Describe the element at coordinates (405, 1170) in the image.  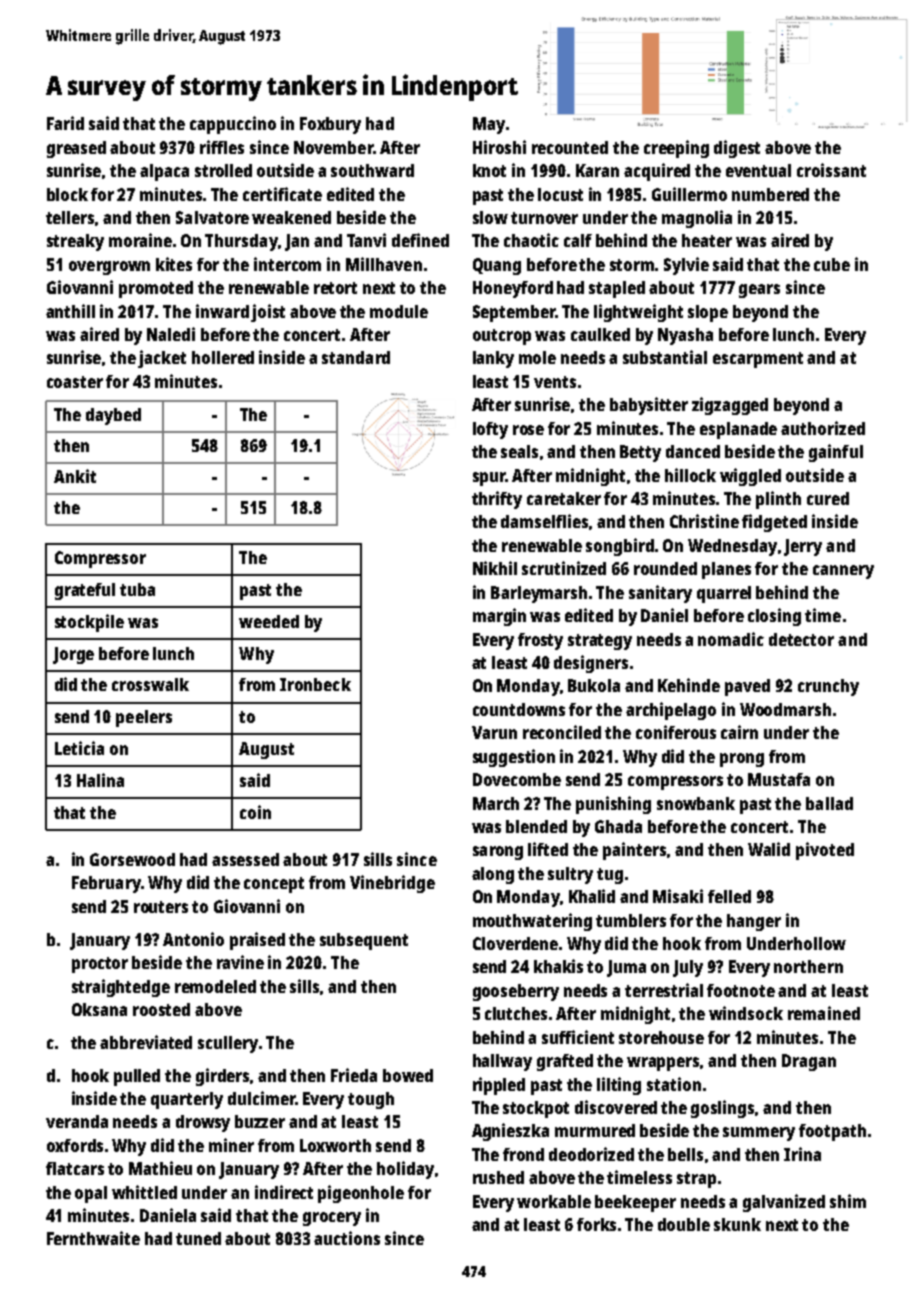
I see `holiday` at that location.
